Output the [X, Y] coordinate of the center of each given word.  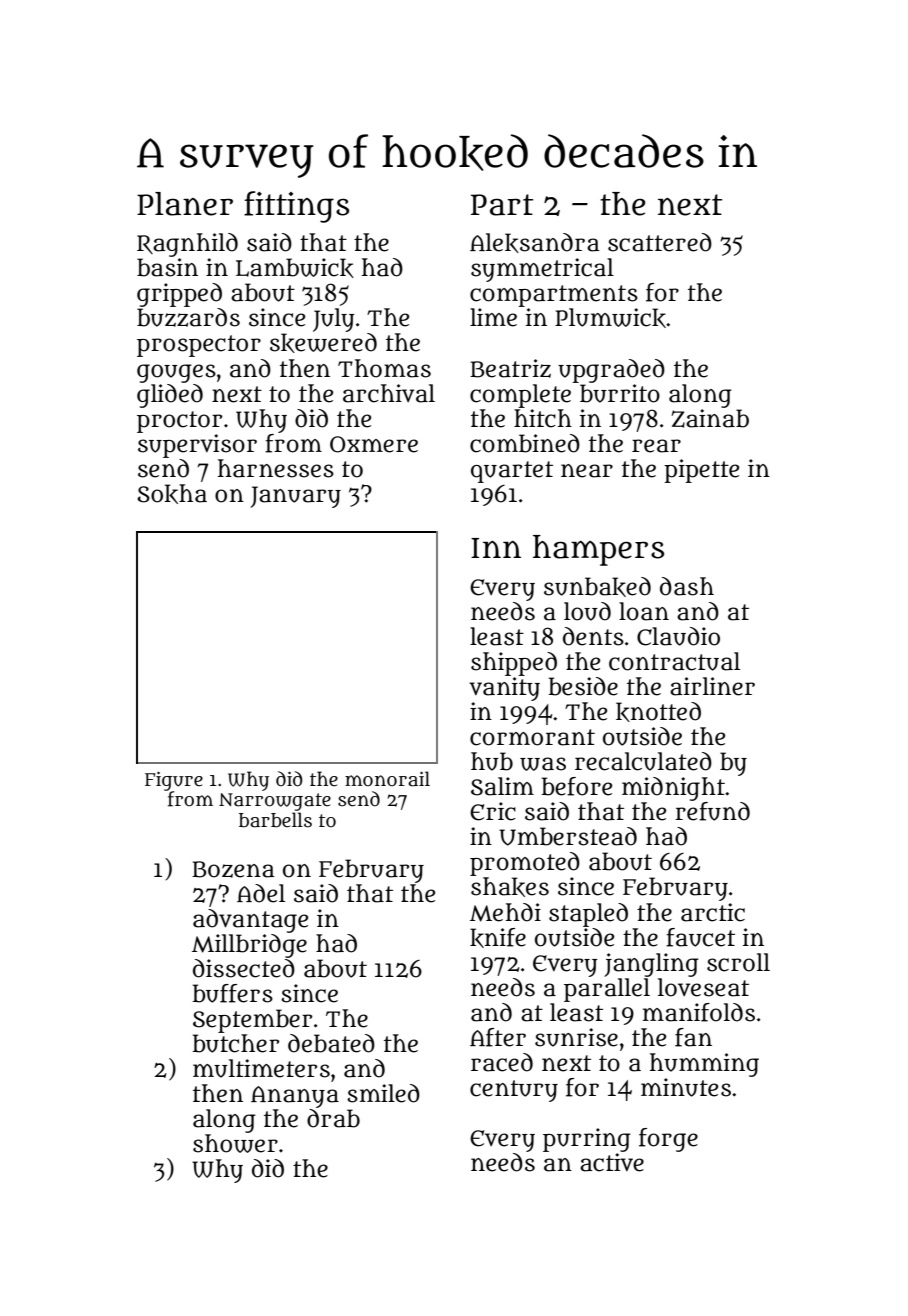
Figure [174, 781]
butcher [235, 1043]
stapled [588, 915]
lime [493, 317]
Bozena [233, 869]
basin [167, 267]
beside [583, 686]
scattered [660, 242]
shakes [510, 887]
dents [593, 636]
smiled [383, 1093]
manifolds [699, 1012]
